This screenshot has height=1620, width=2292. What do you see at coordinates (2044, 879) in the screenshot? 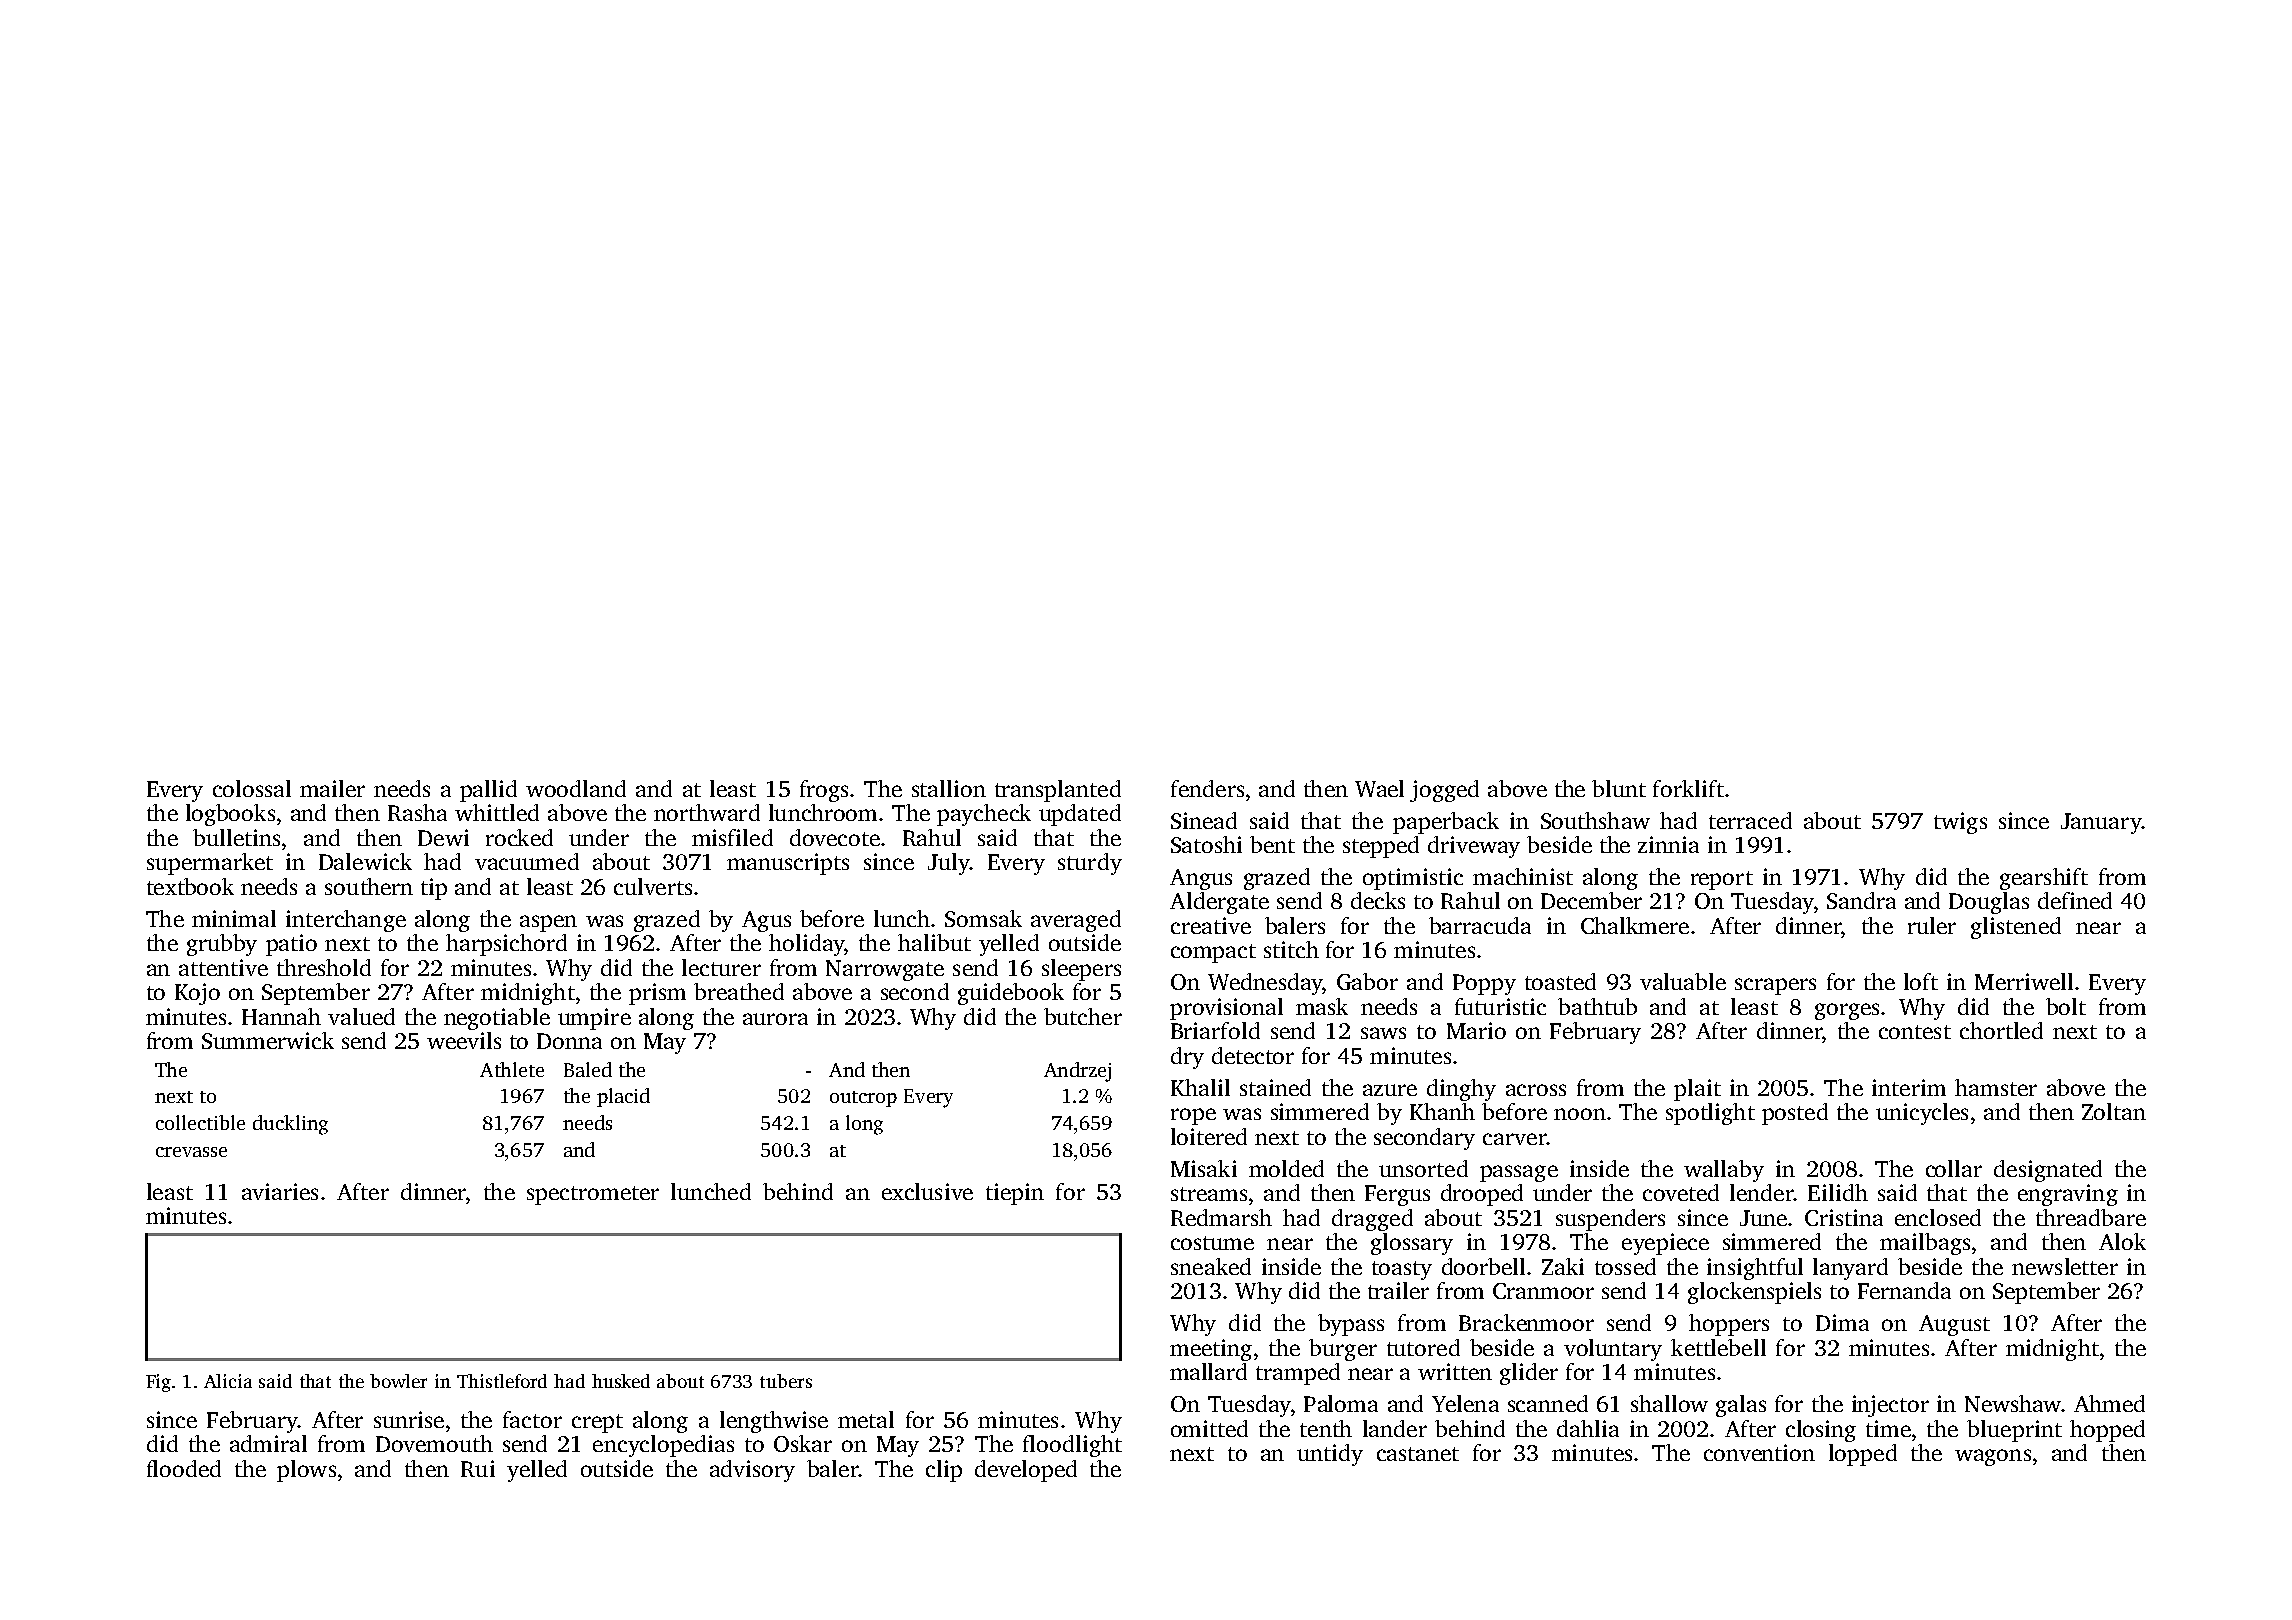
I see `gearshift` at bounding box center [2044, 879].
